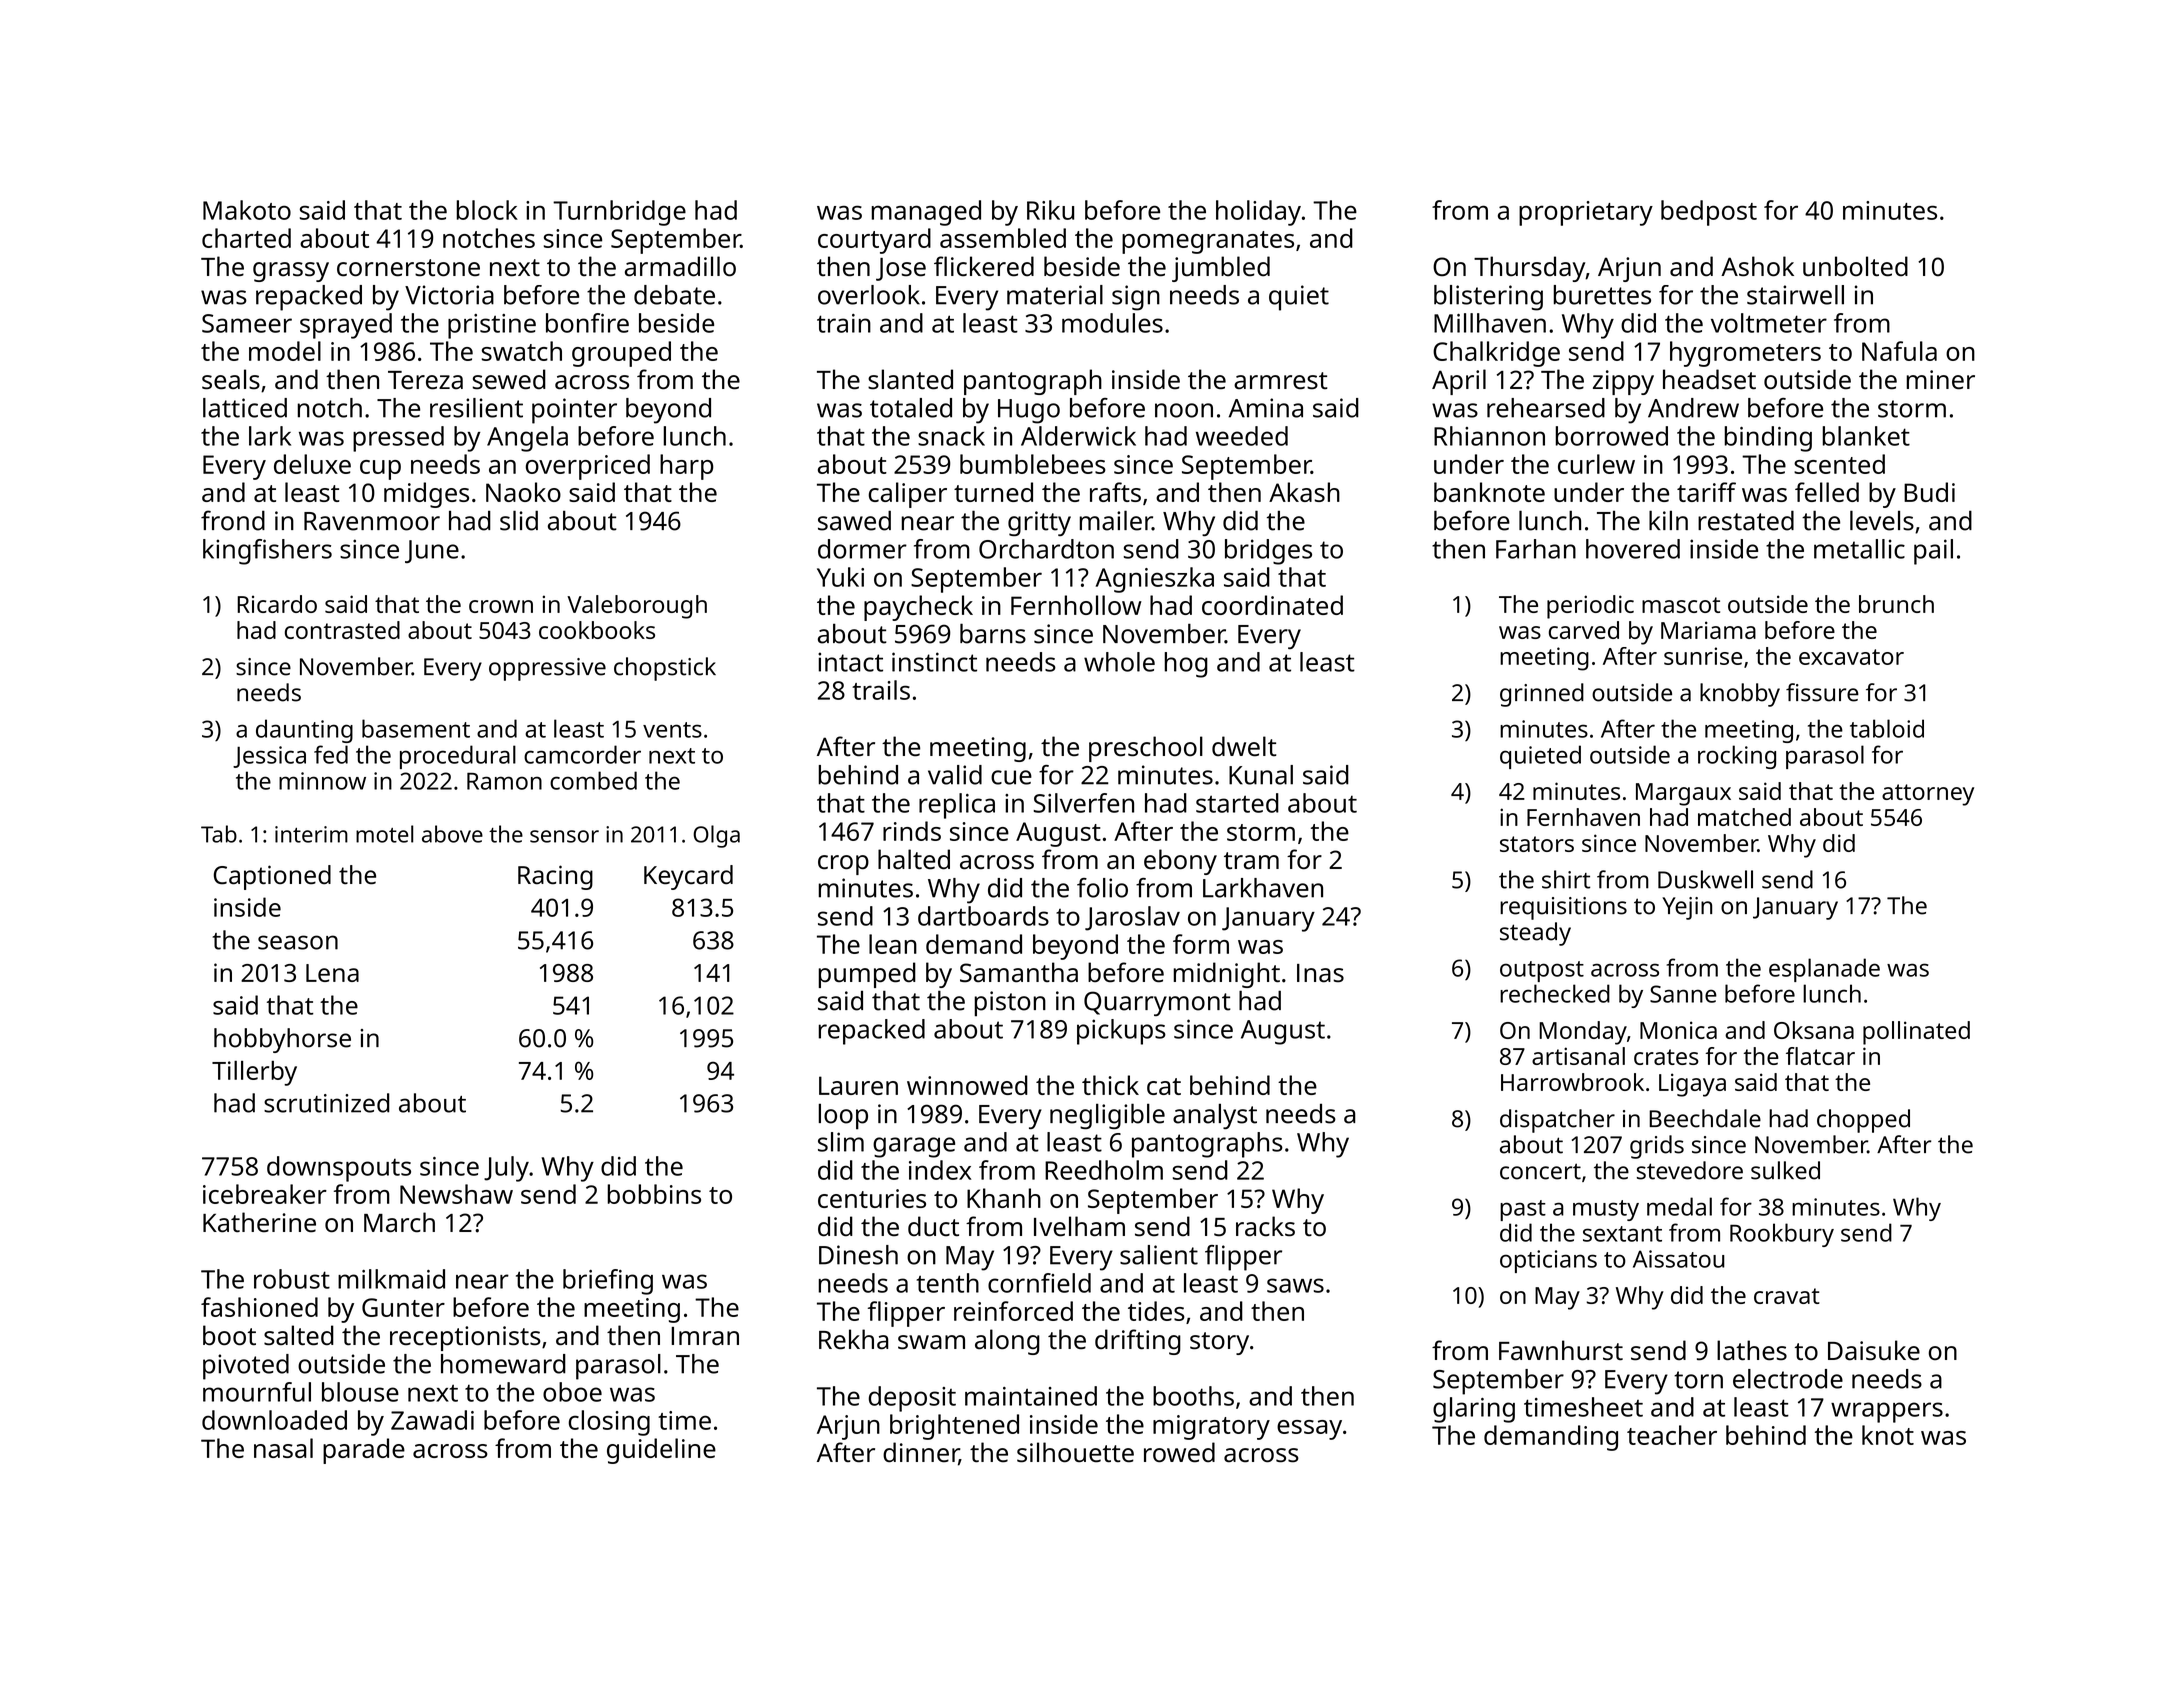 The width and height of the image is (2178, 1683). I want to click on Victoria, so click(449, 295).
